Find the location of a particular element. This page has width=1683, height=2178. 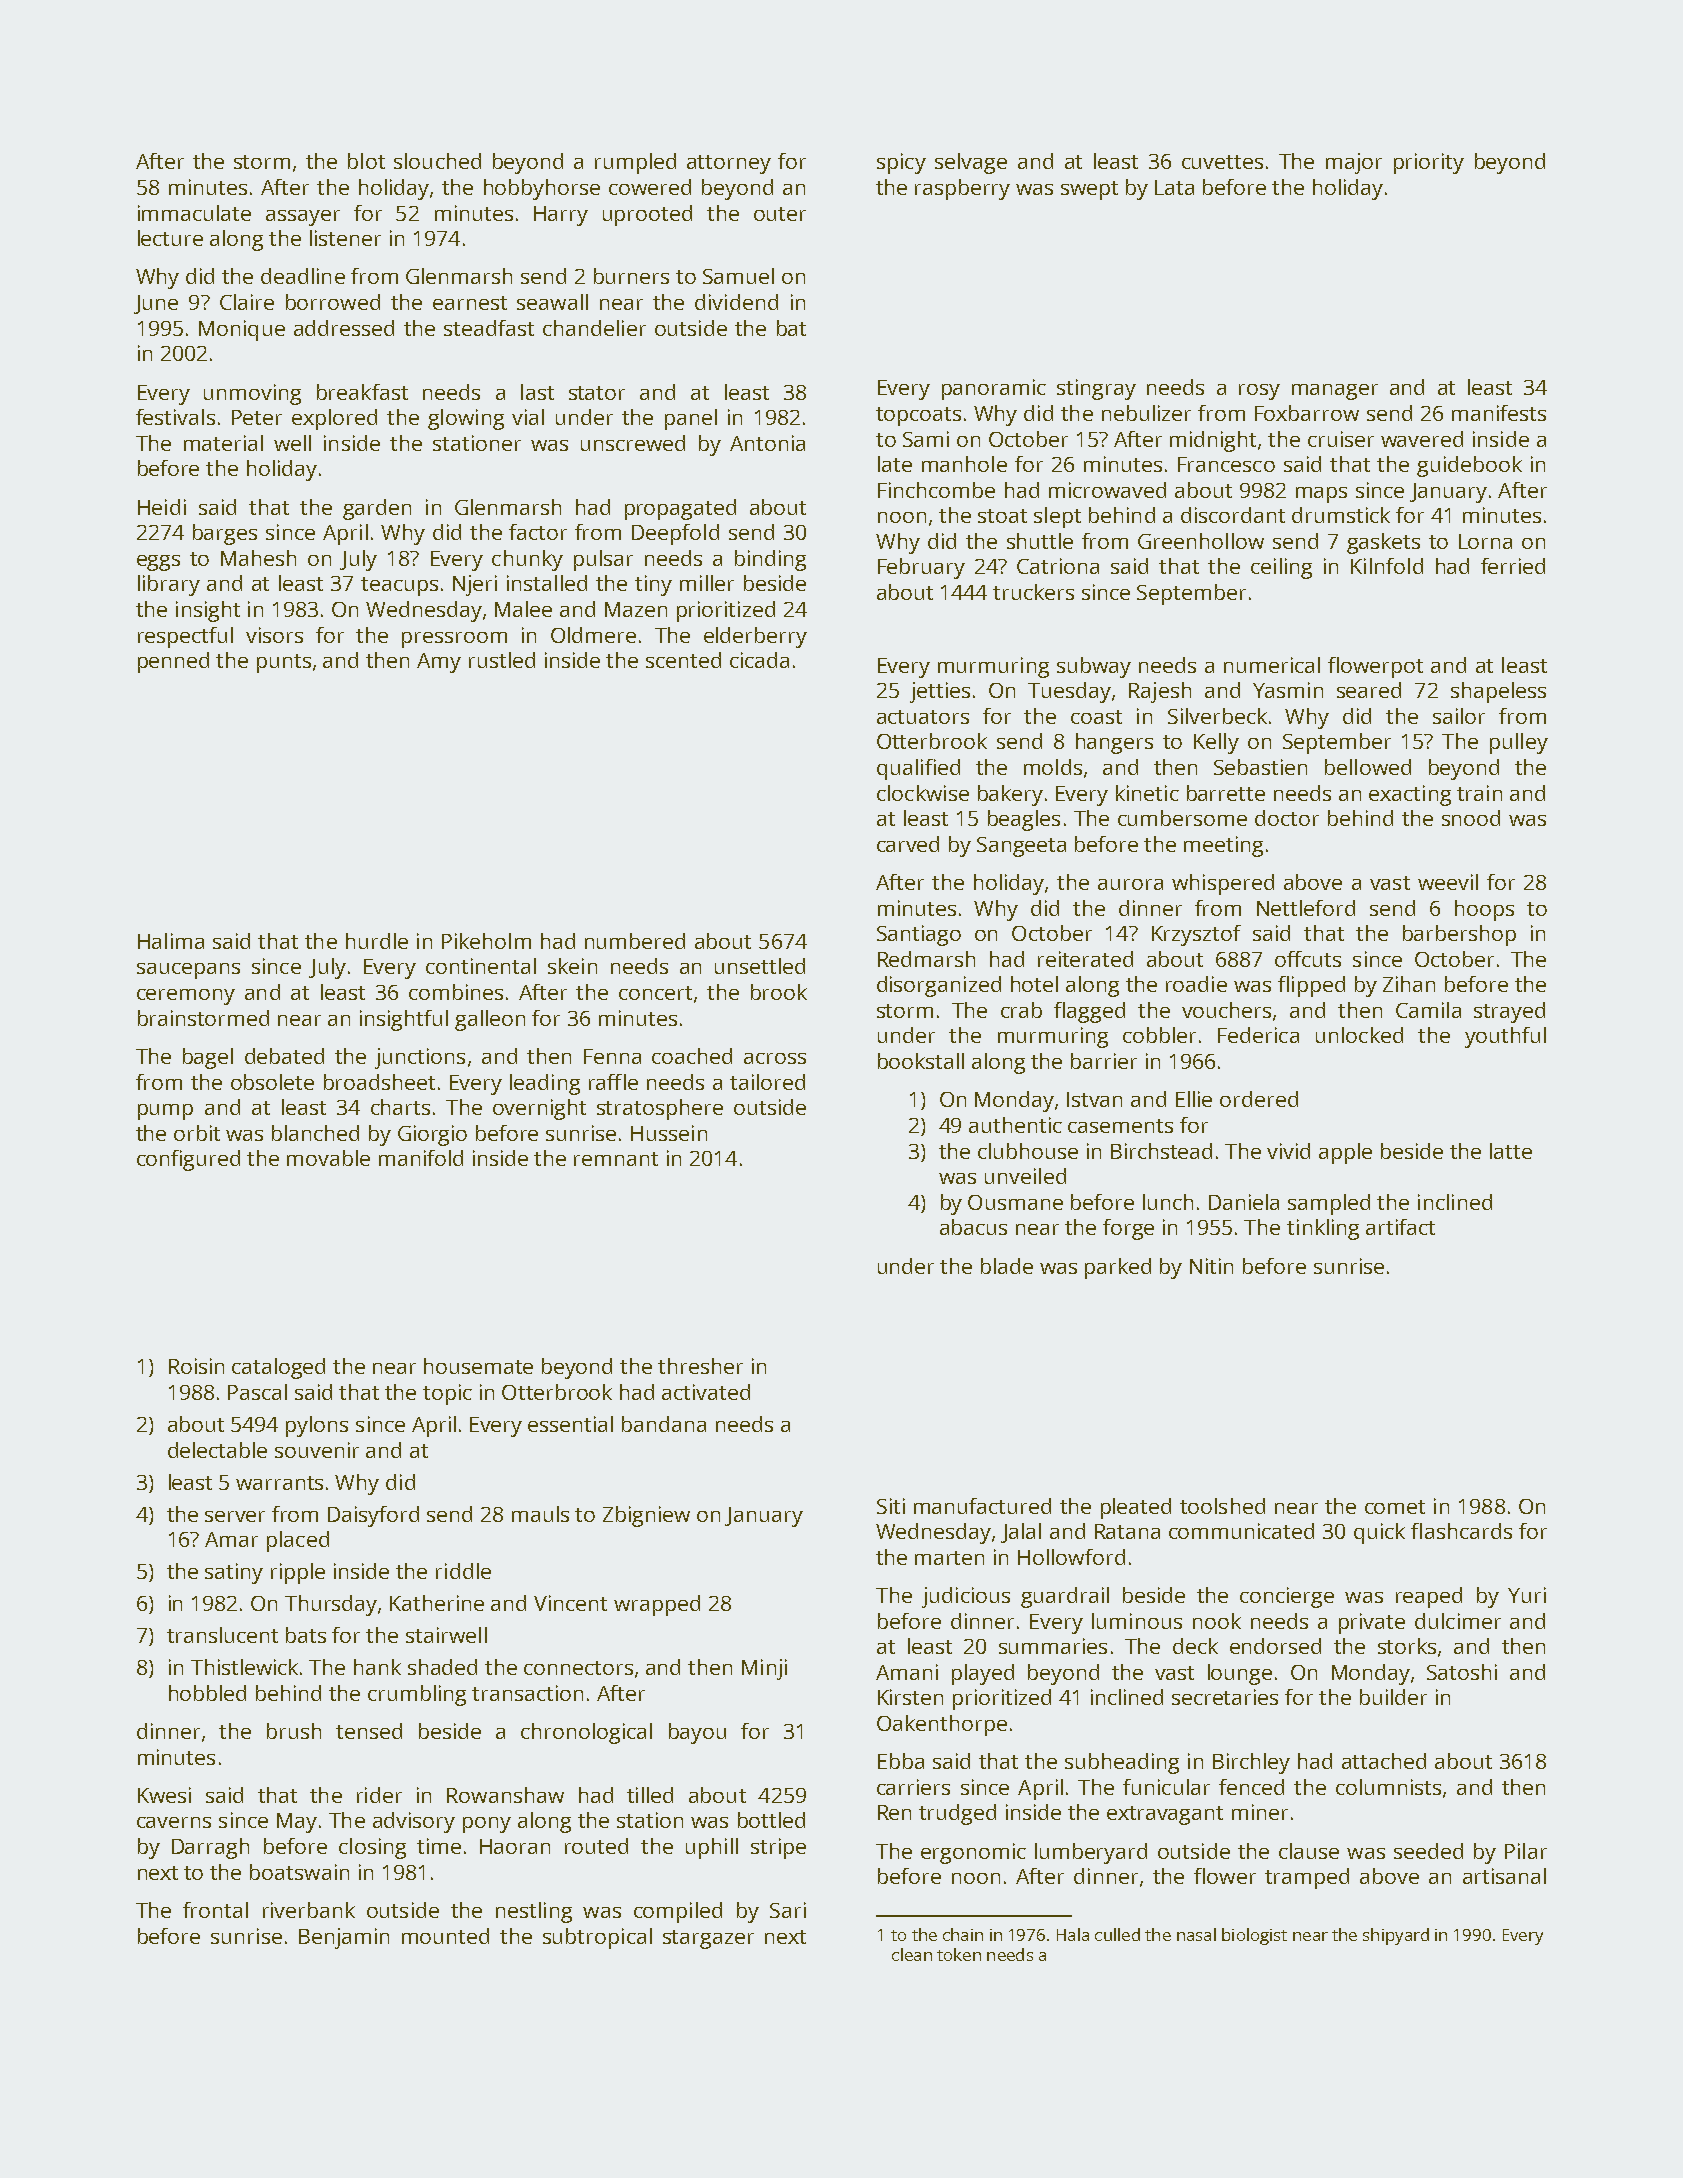

frontal is located at coordinates (215, 1910).
